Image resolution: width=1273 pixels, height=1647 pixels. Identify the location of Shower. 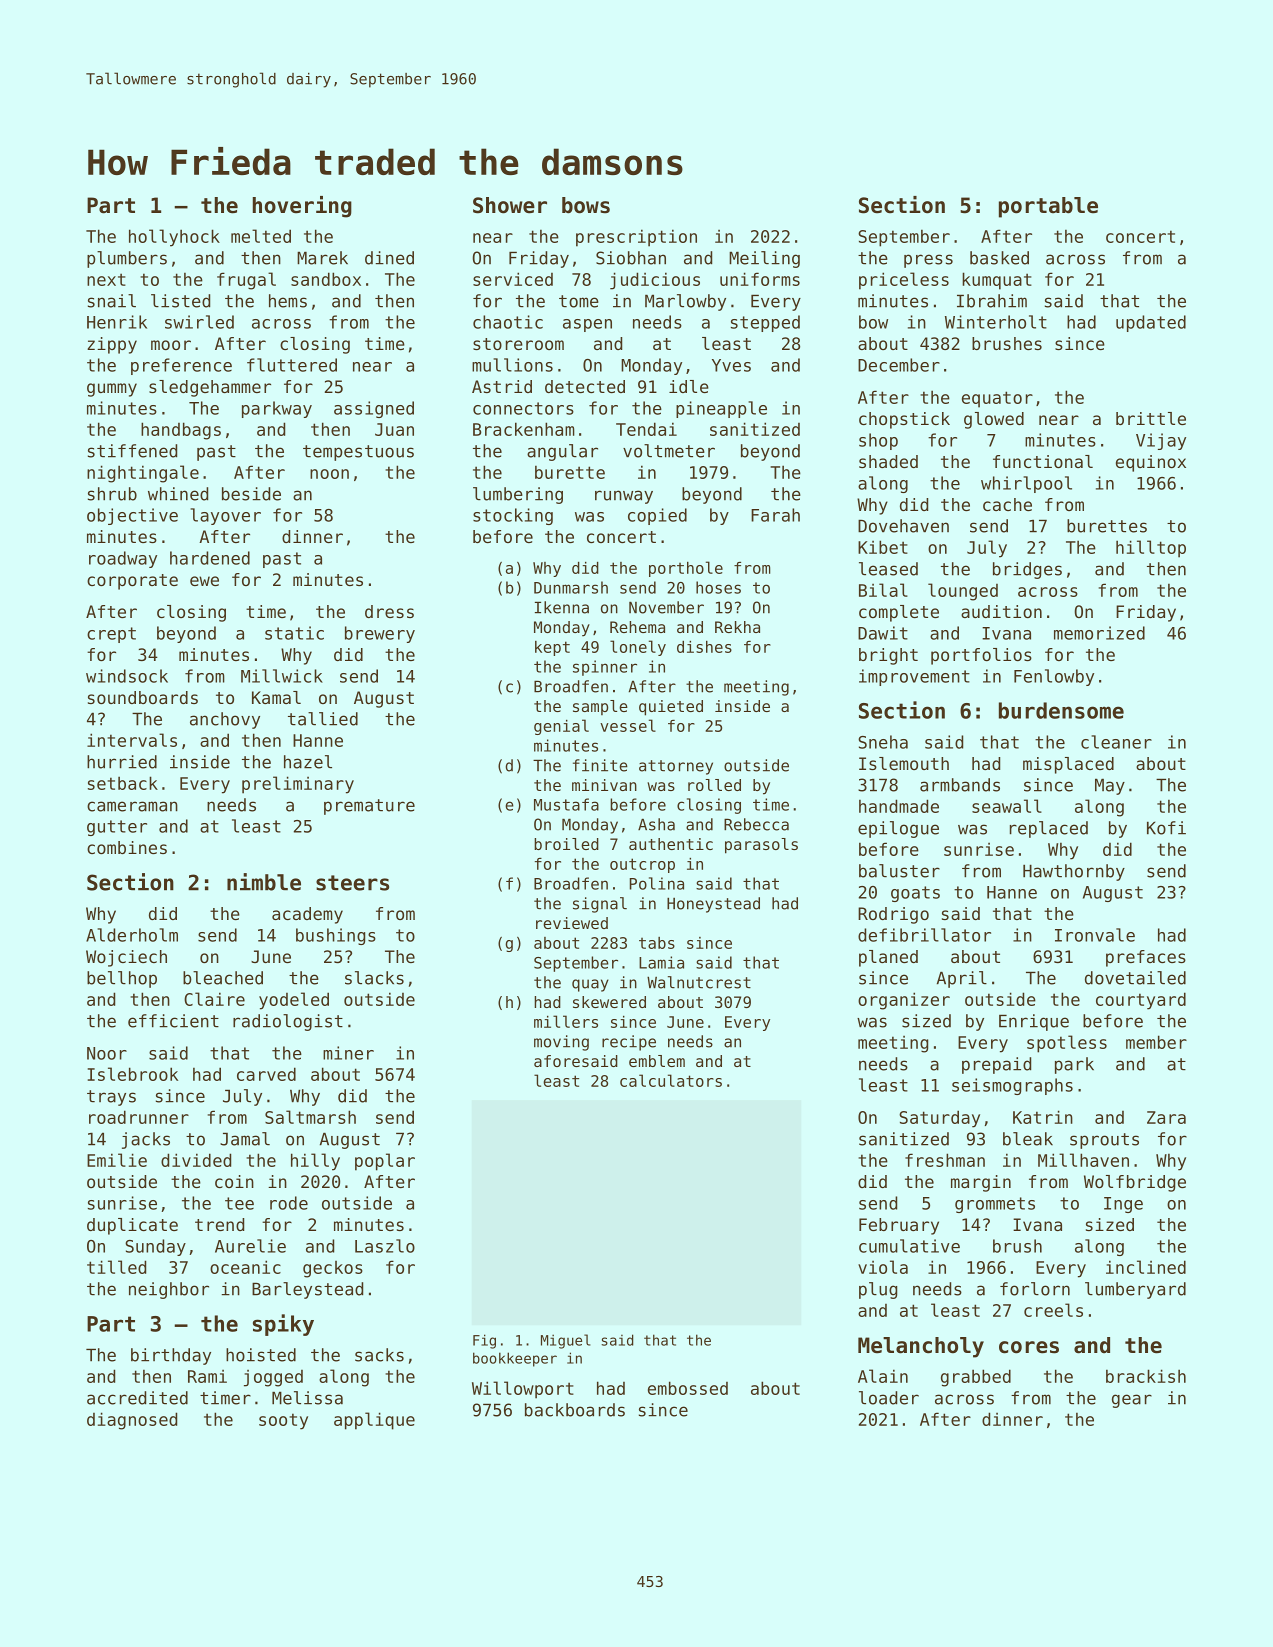
(510, 205).
